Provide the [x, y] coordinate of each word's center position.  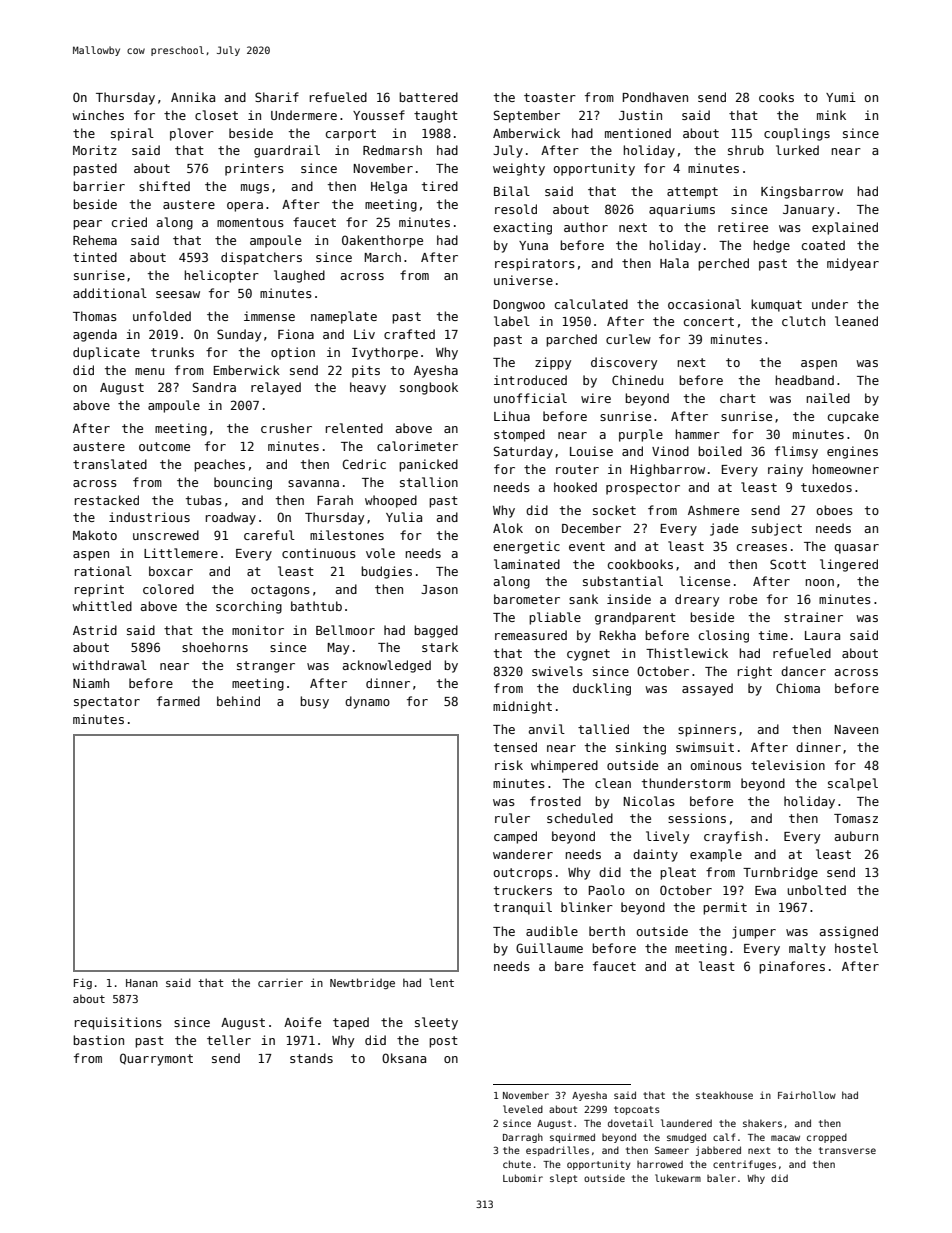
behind [238, 701]
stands [311, 1058]
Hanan [142, 983]
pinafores [792, 967]
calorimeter [417, 446]
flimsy [796, 452]
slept [563, 1179]
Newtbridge [362, 983]
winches [98, 115]
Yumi [841, 97]
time [773, 635]
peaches [219, 465]
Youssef [379, 115]
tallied [603, 729]
